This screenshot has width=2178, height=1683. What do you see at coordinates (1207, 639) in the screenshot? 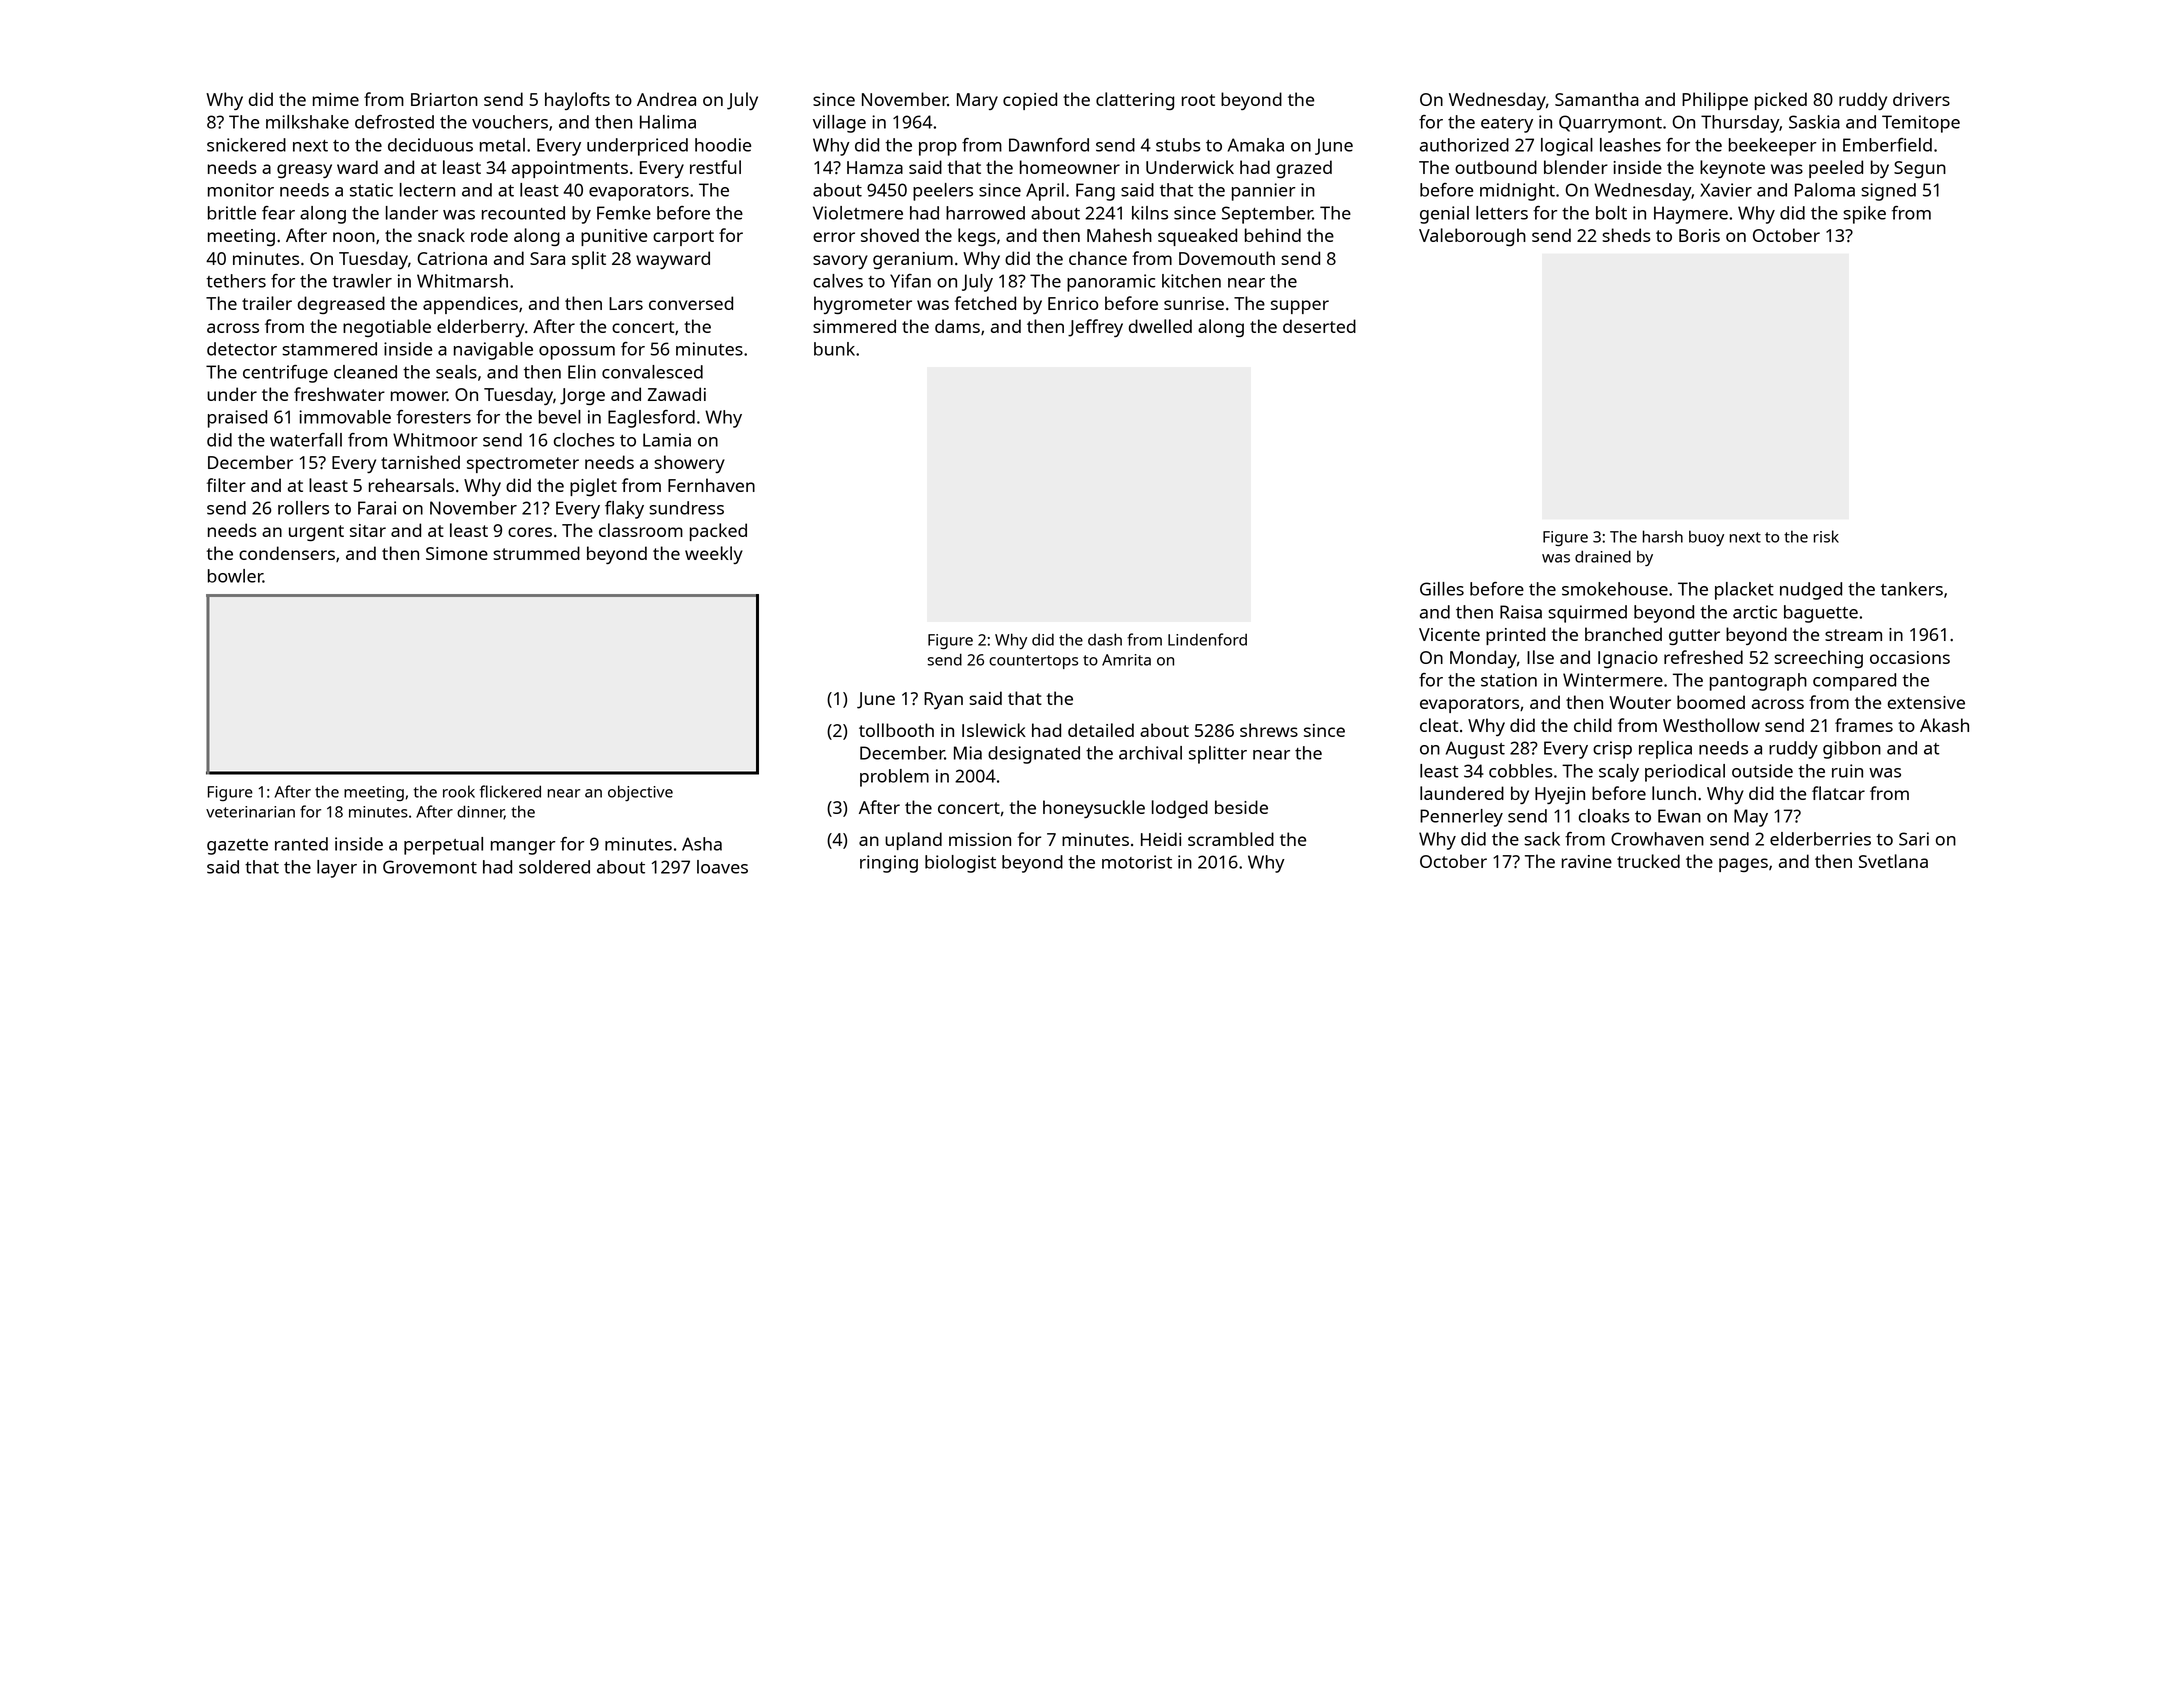
I see `Lindenford` at bounding box center [1207, 639].
